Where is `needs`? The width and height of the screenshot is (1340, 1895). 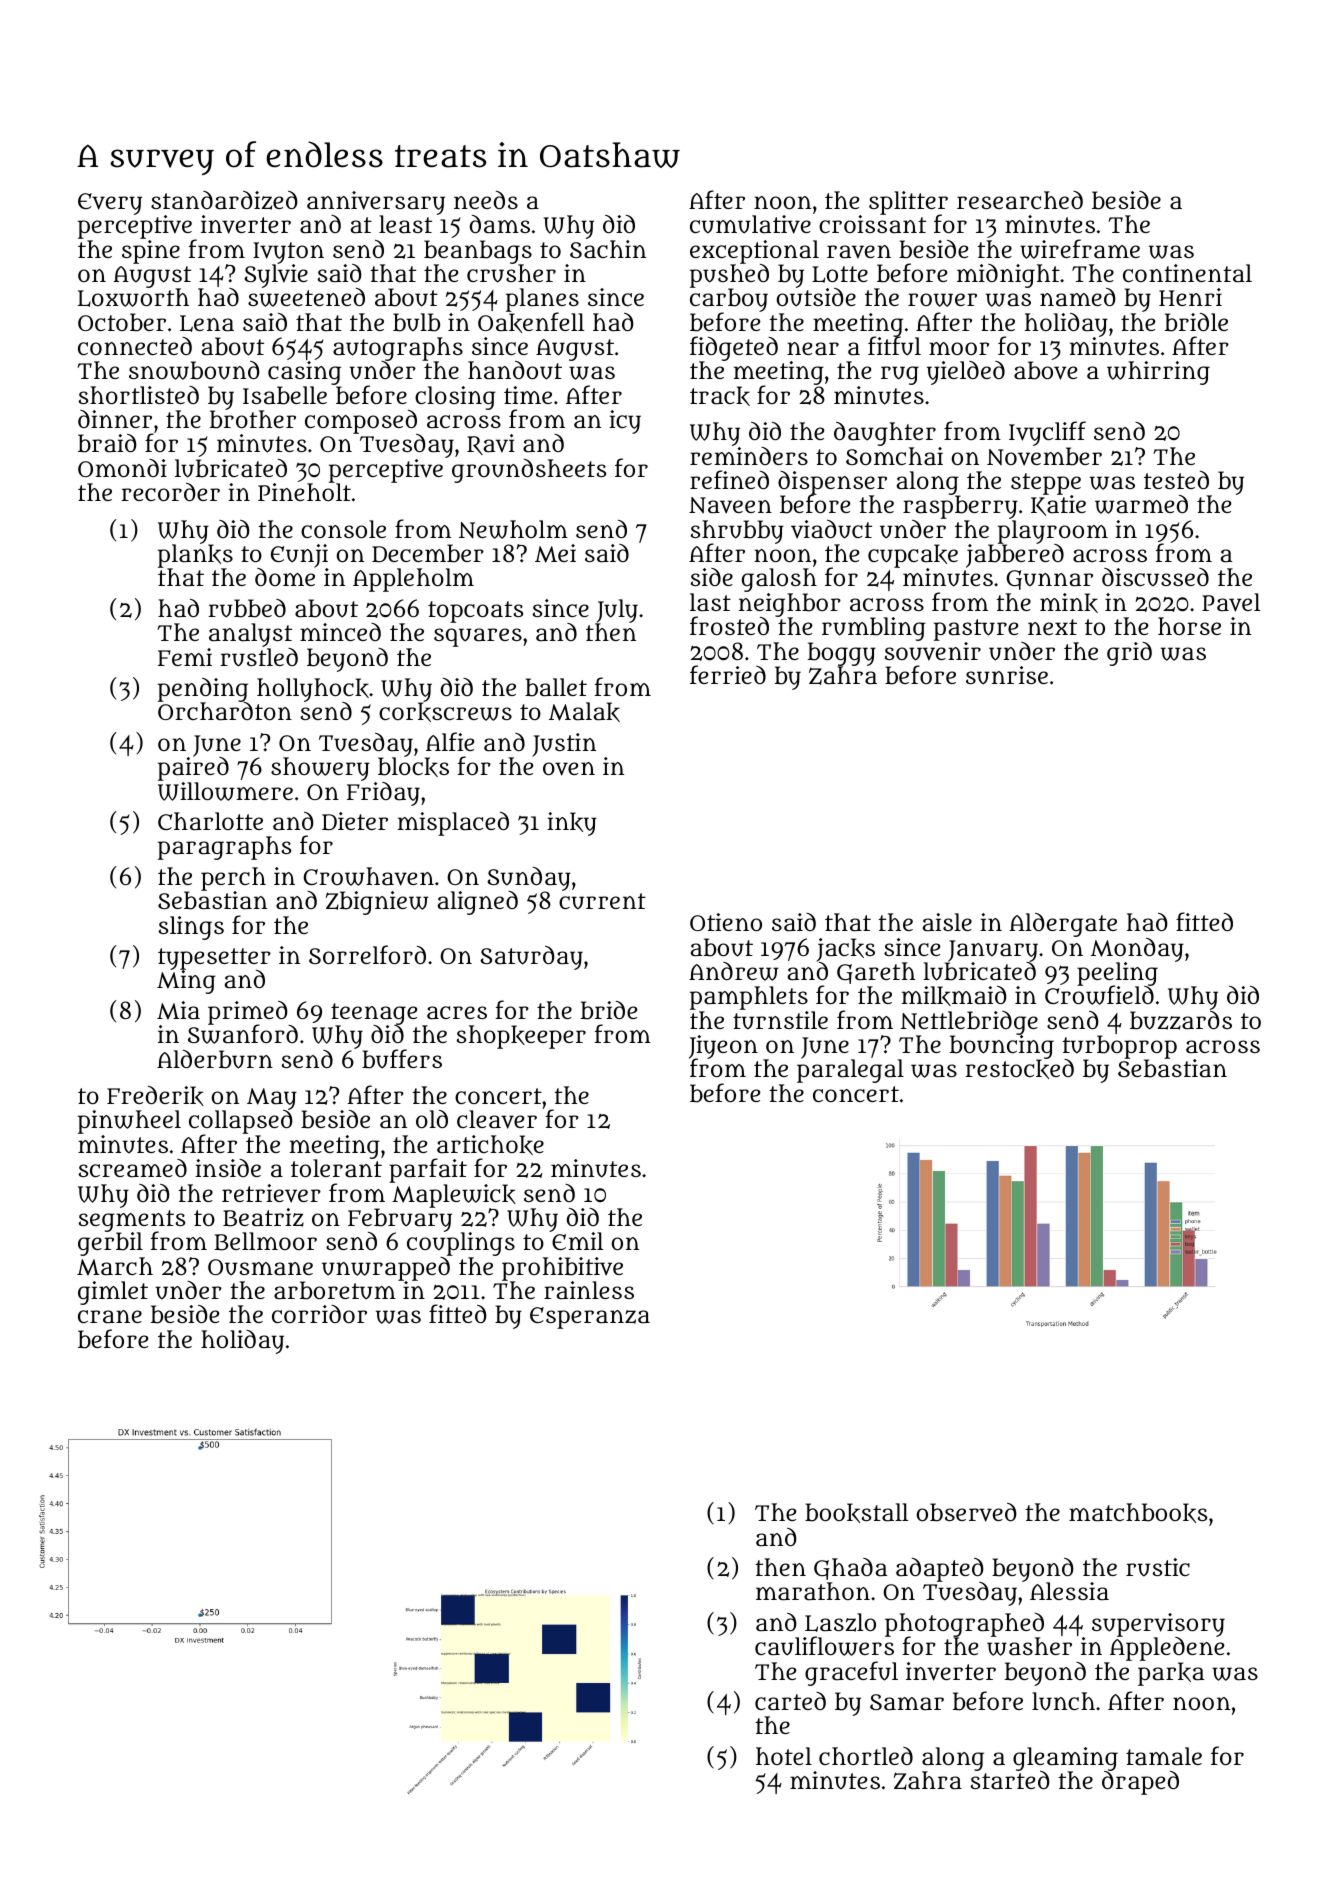 needs is located at coordinates (486, 200).
